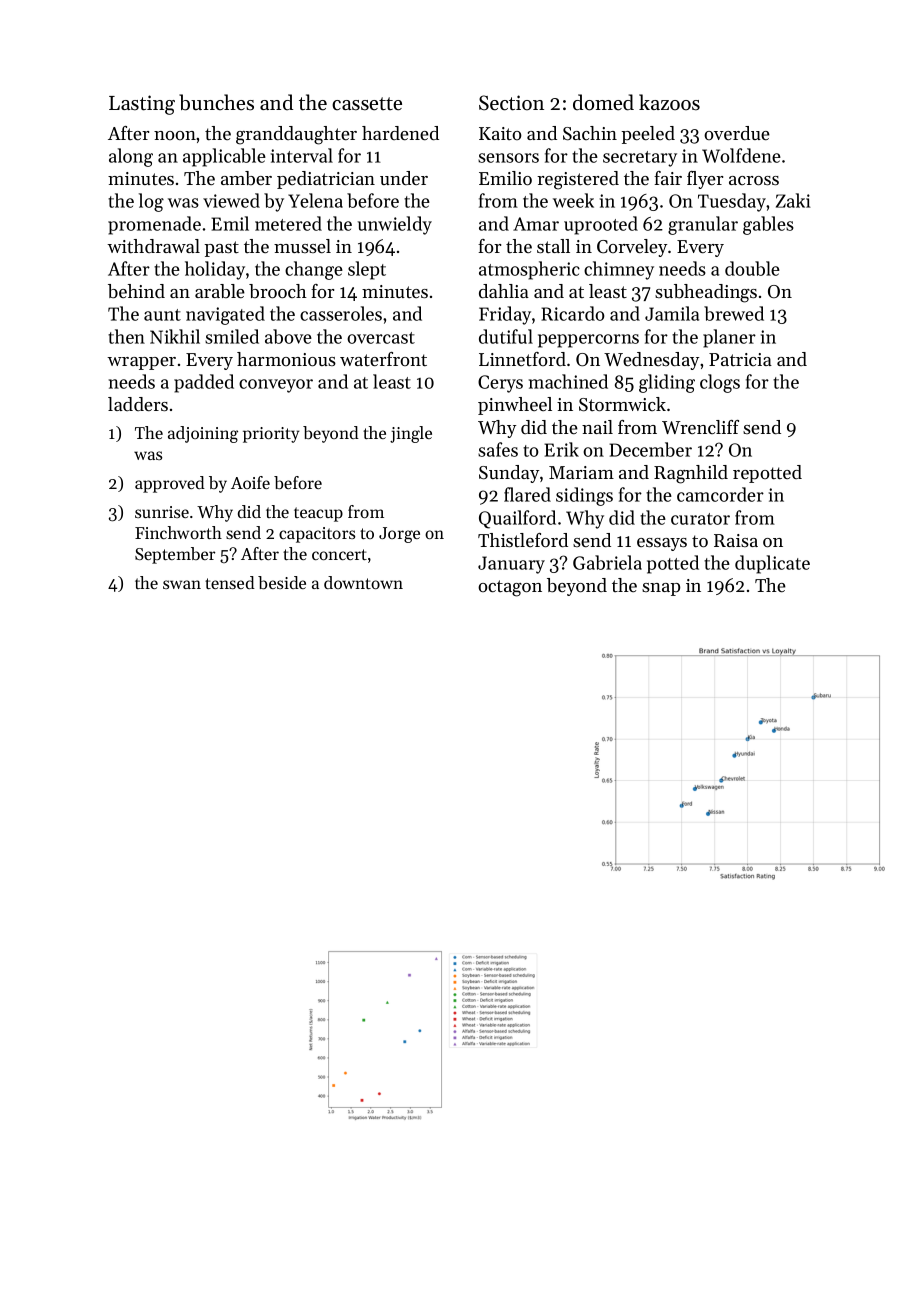  What do you see at coordinates (216, 102) in the page?
I see `bunches` at bounding box center [216, 102].
